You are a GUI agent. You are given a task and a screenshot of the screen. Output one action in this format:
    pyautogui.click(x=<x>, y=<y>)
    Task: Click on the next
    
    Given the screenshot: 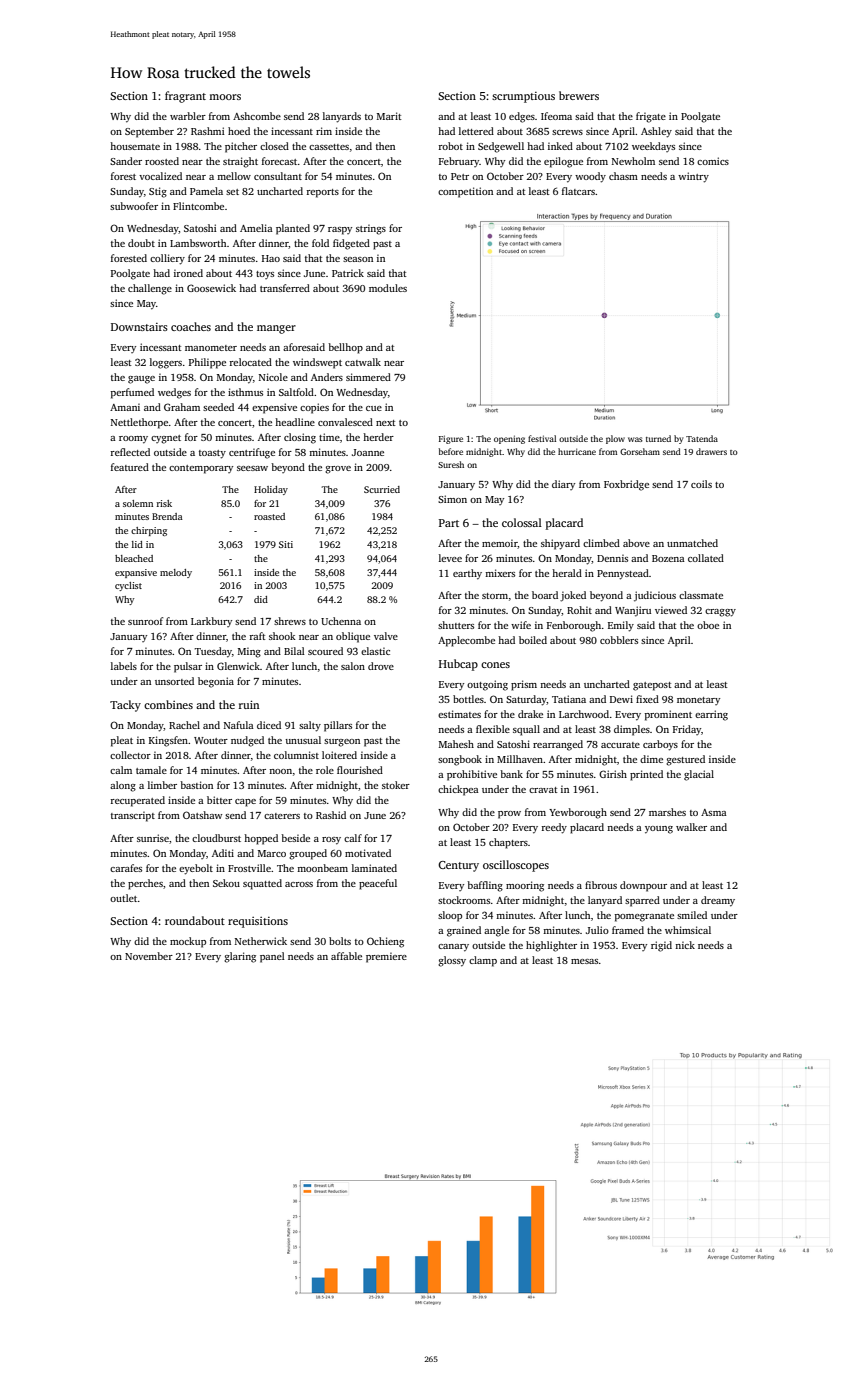 What is the action you would take?
    pyautogui.click(x=386, y=423)
